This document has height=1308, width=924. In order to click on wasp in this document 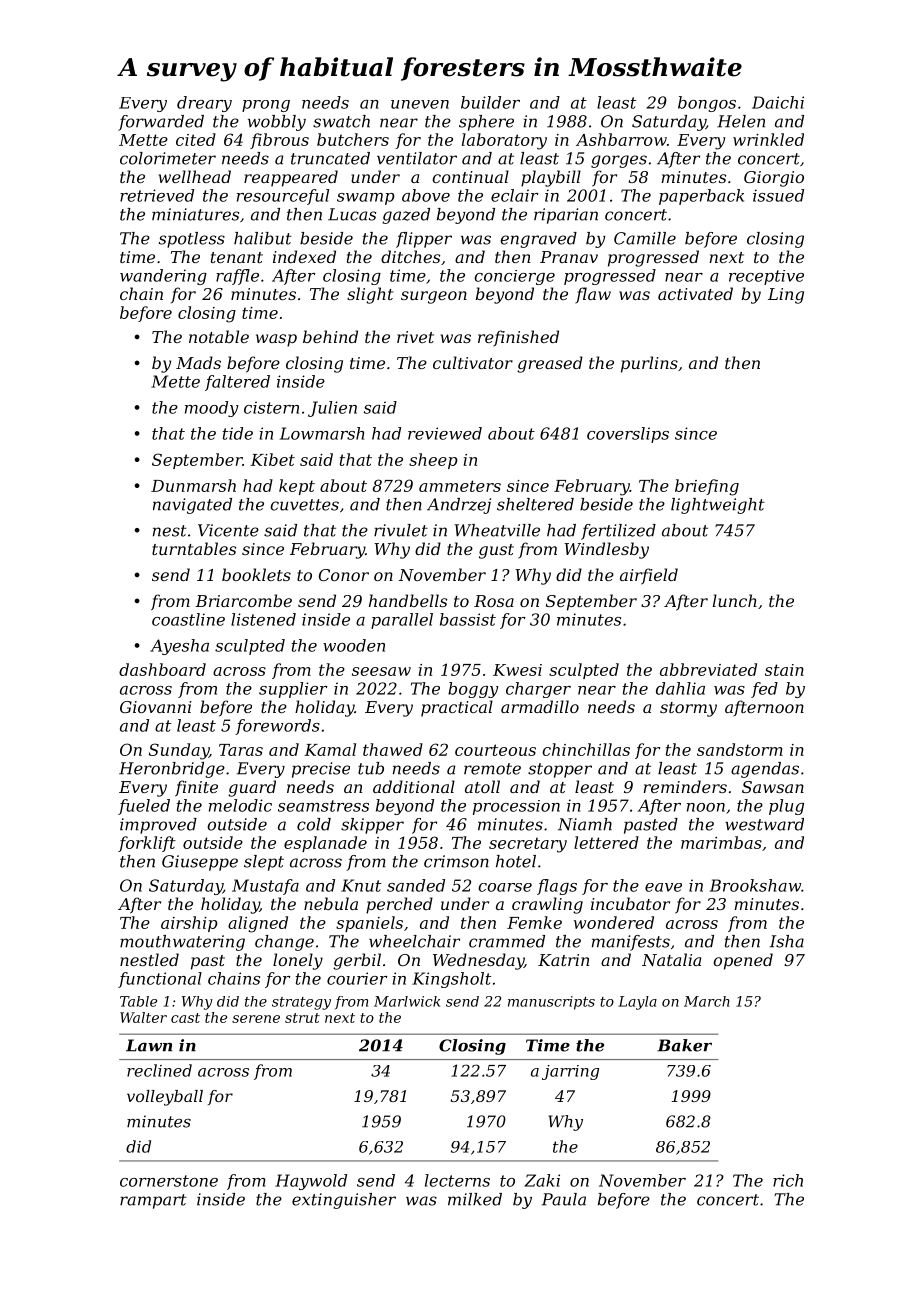, I will do `click(276, 340)`.
